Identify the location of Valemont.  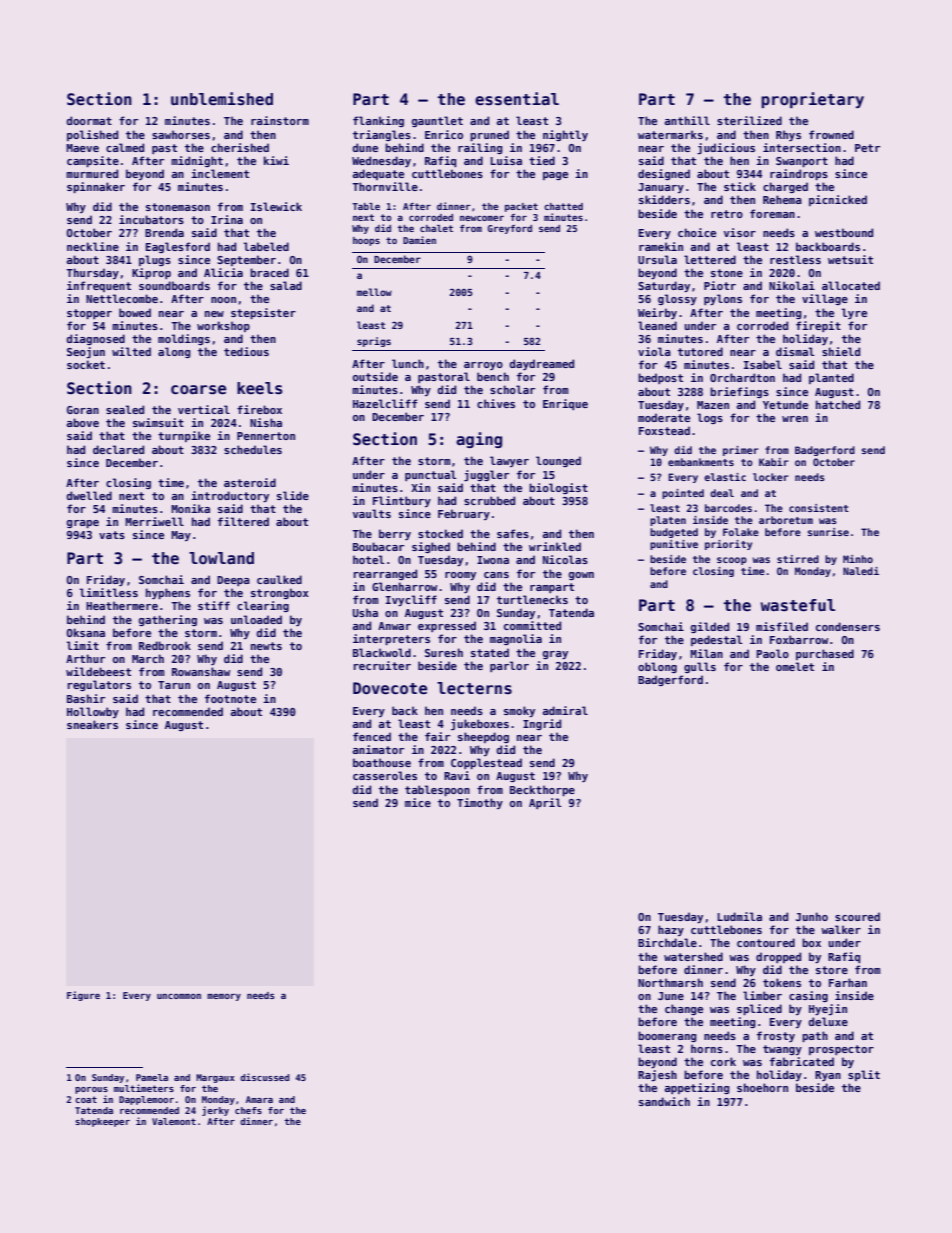
(174, 1121).
